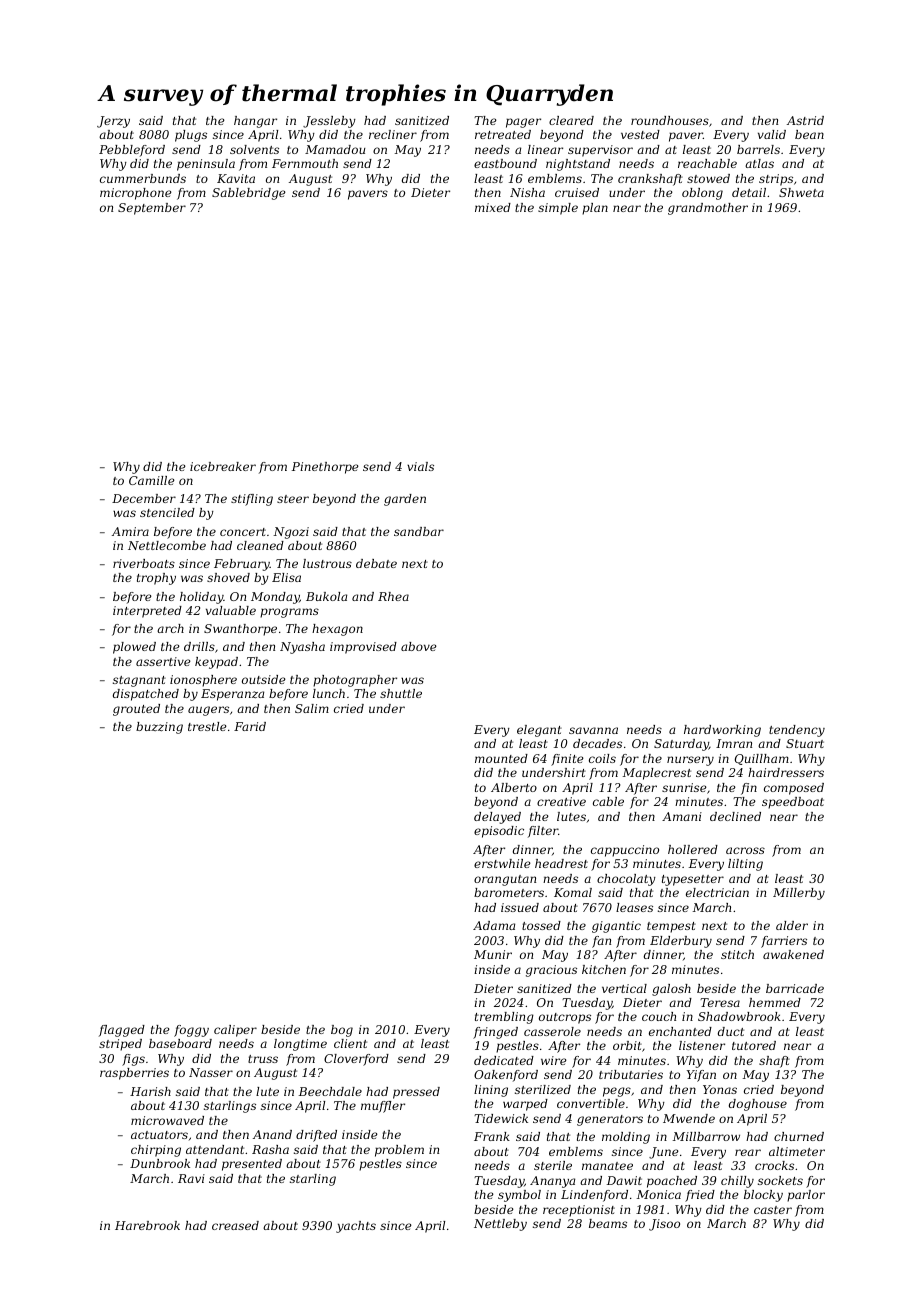 The height and width of the document is (1308, 924). I want to click on recliner, so click(393, 134).
